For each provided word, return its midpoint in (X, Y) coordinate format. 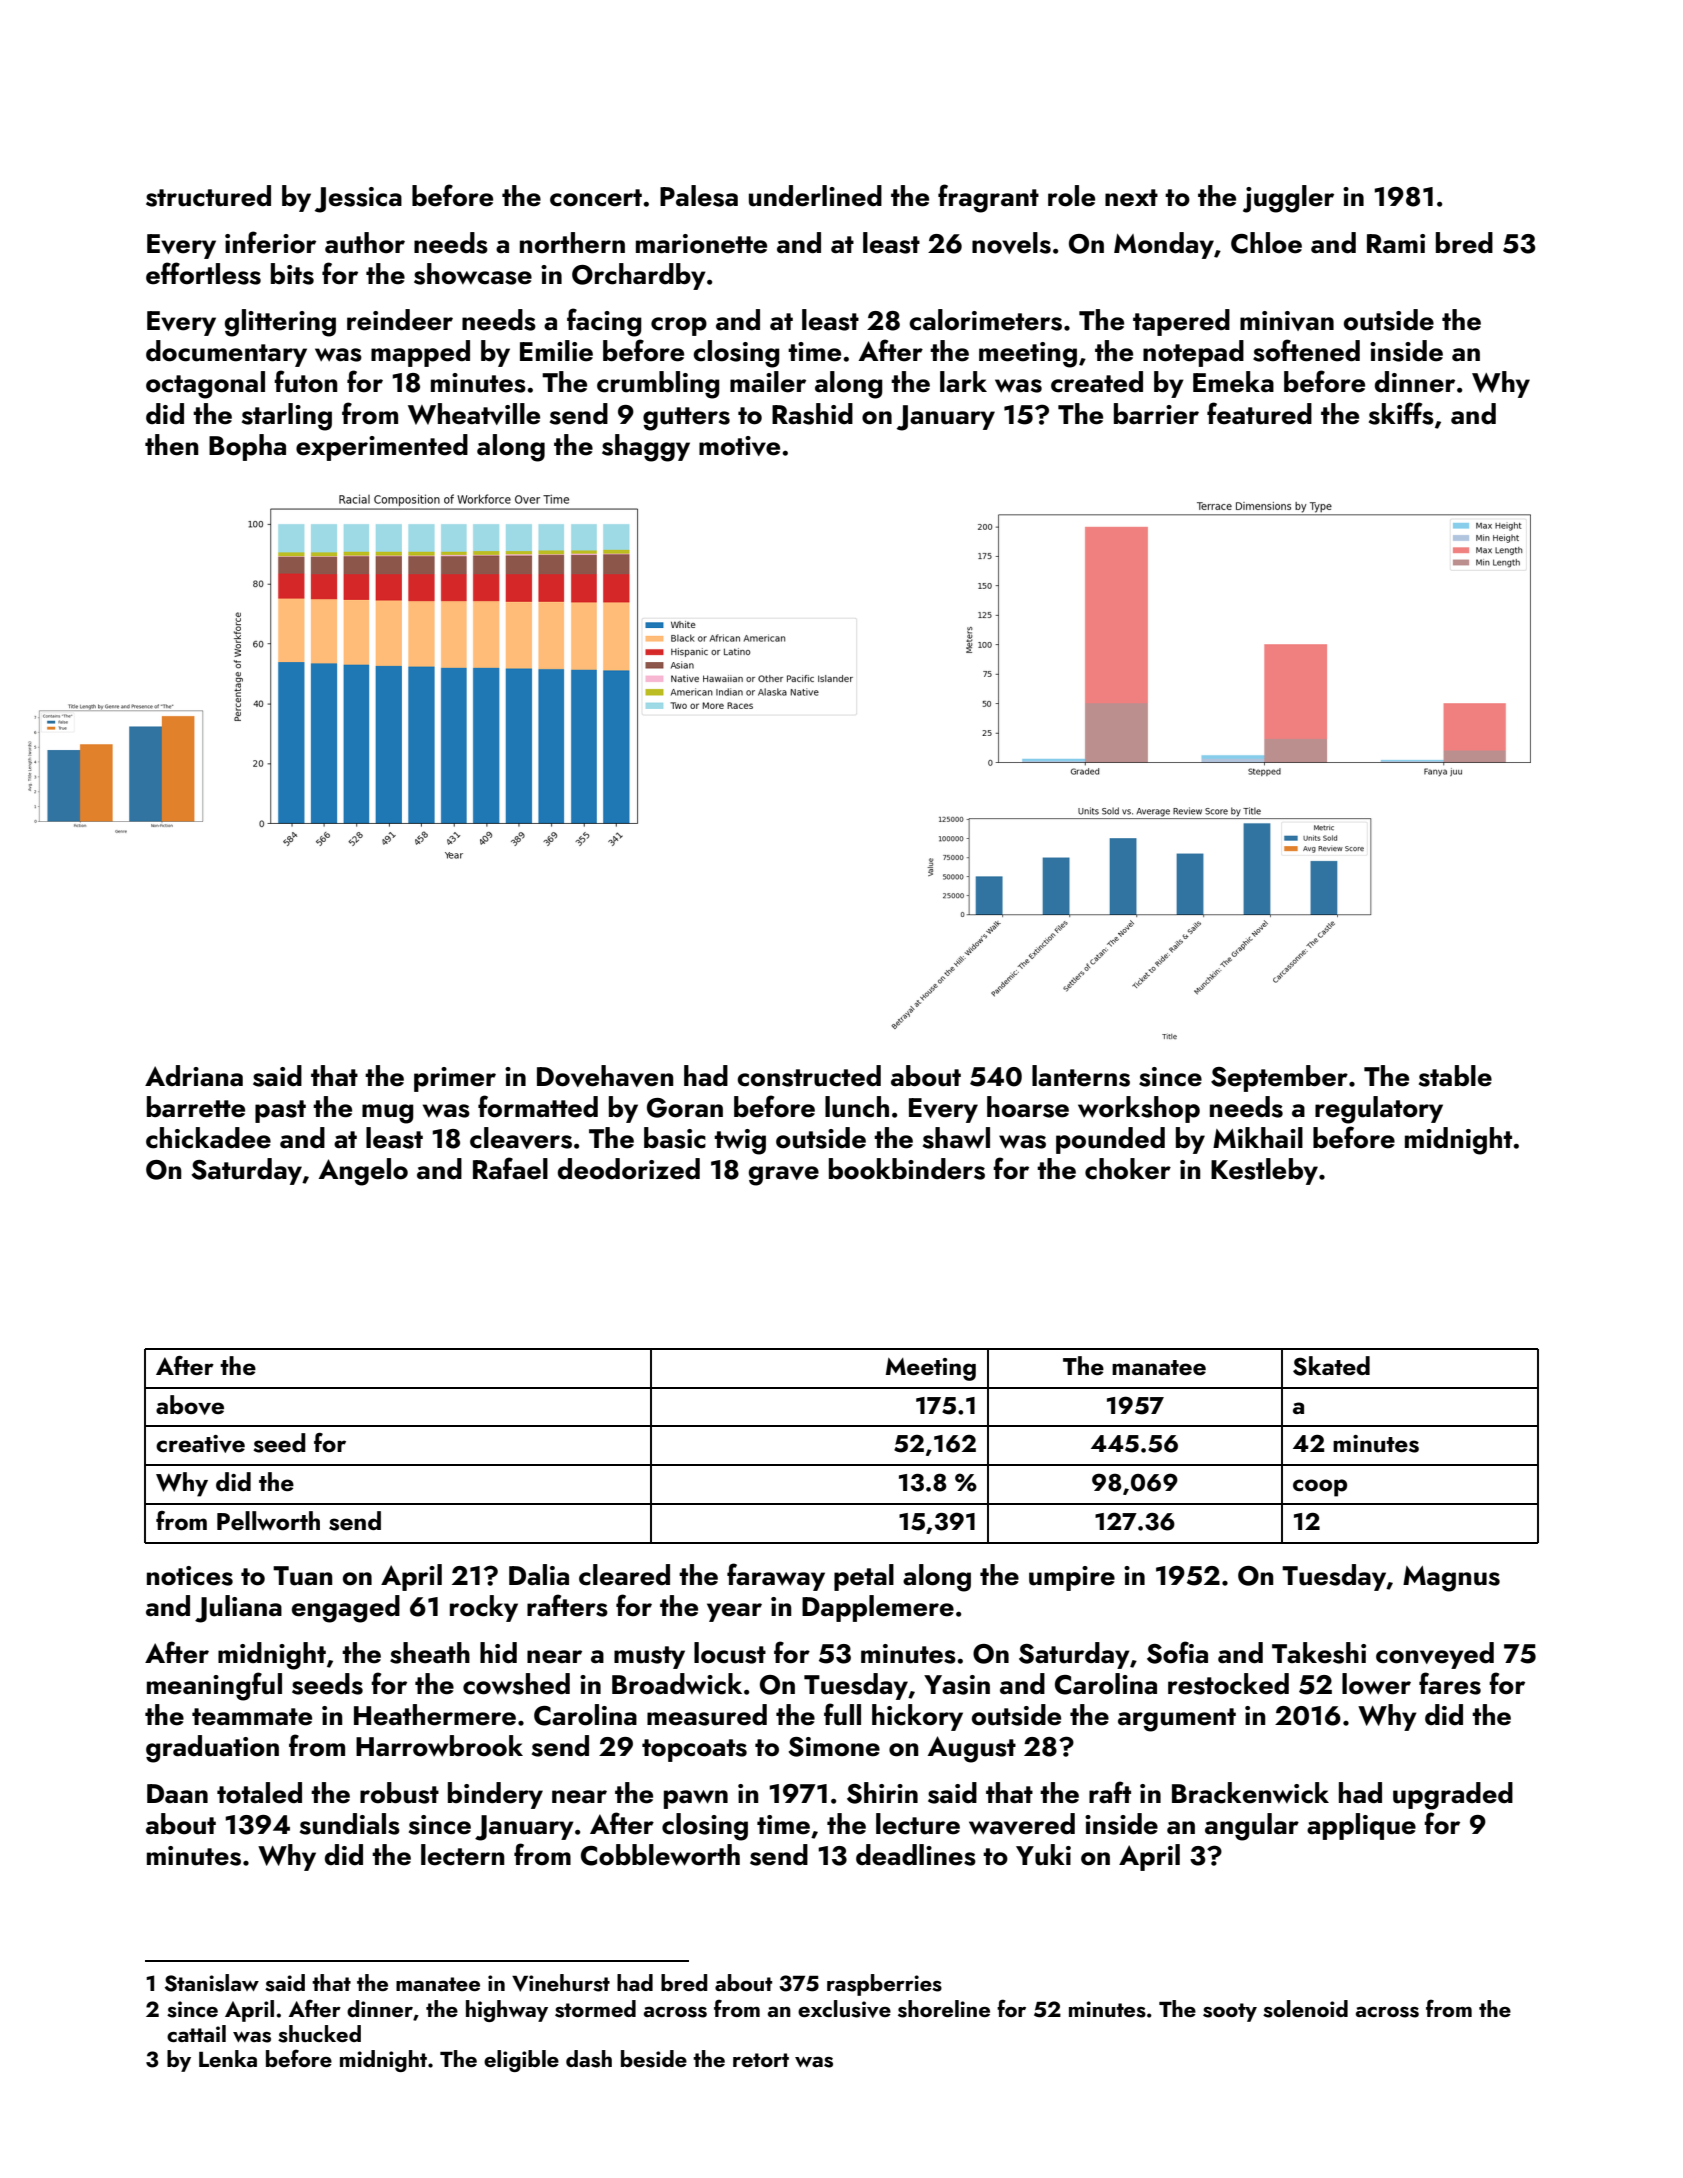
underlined (815, 196)
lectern (462, 1855)
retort (761, 2060)
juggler (1288, 199)
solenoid (1305, 2009)
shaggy (646, 448)
